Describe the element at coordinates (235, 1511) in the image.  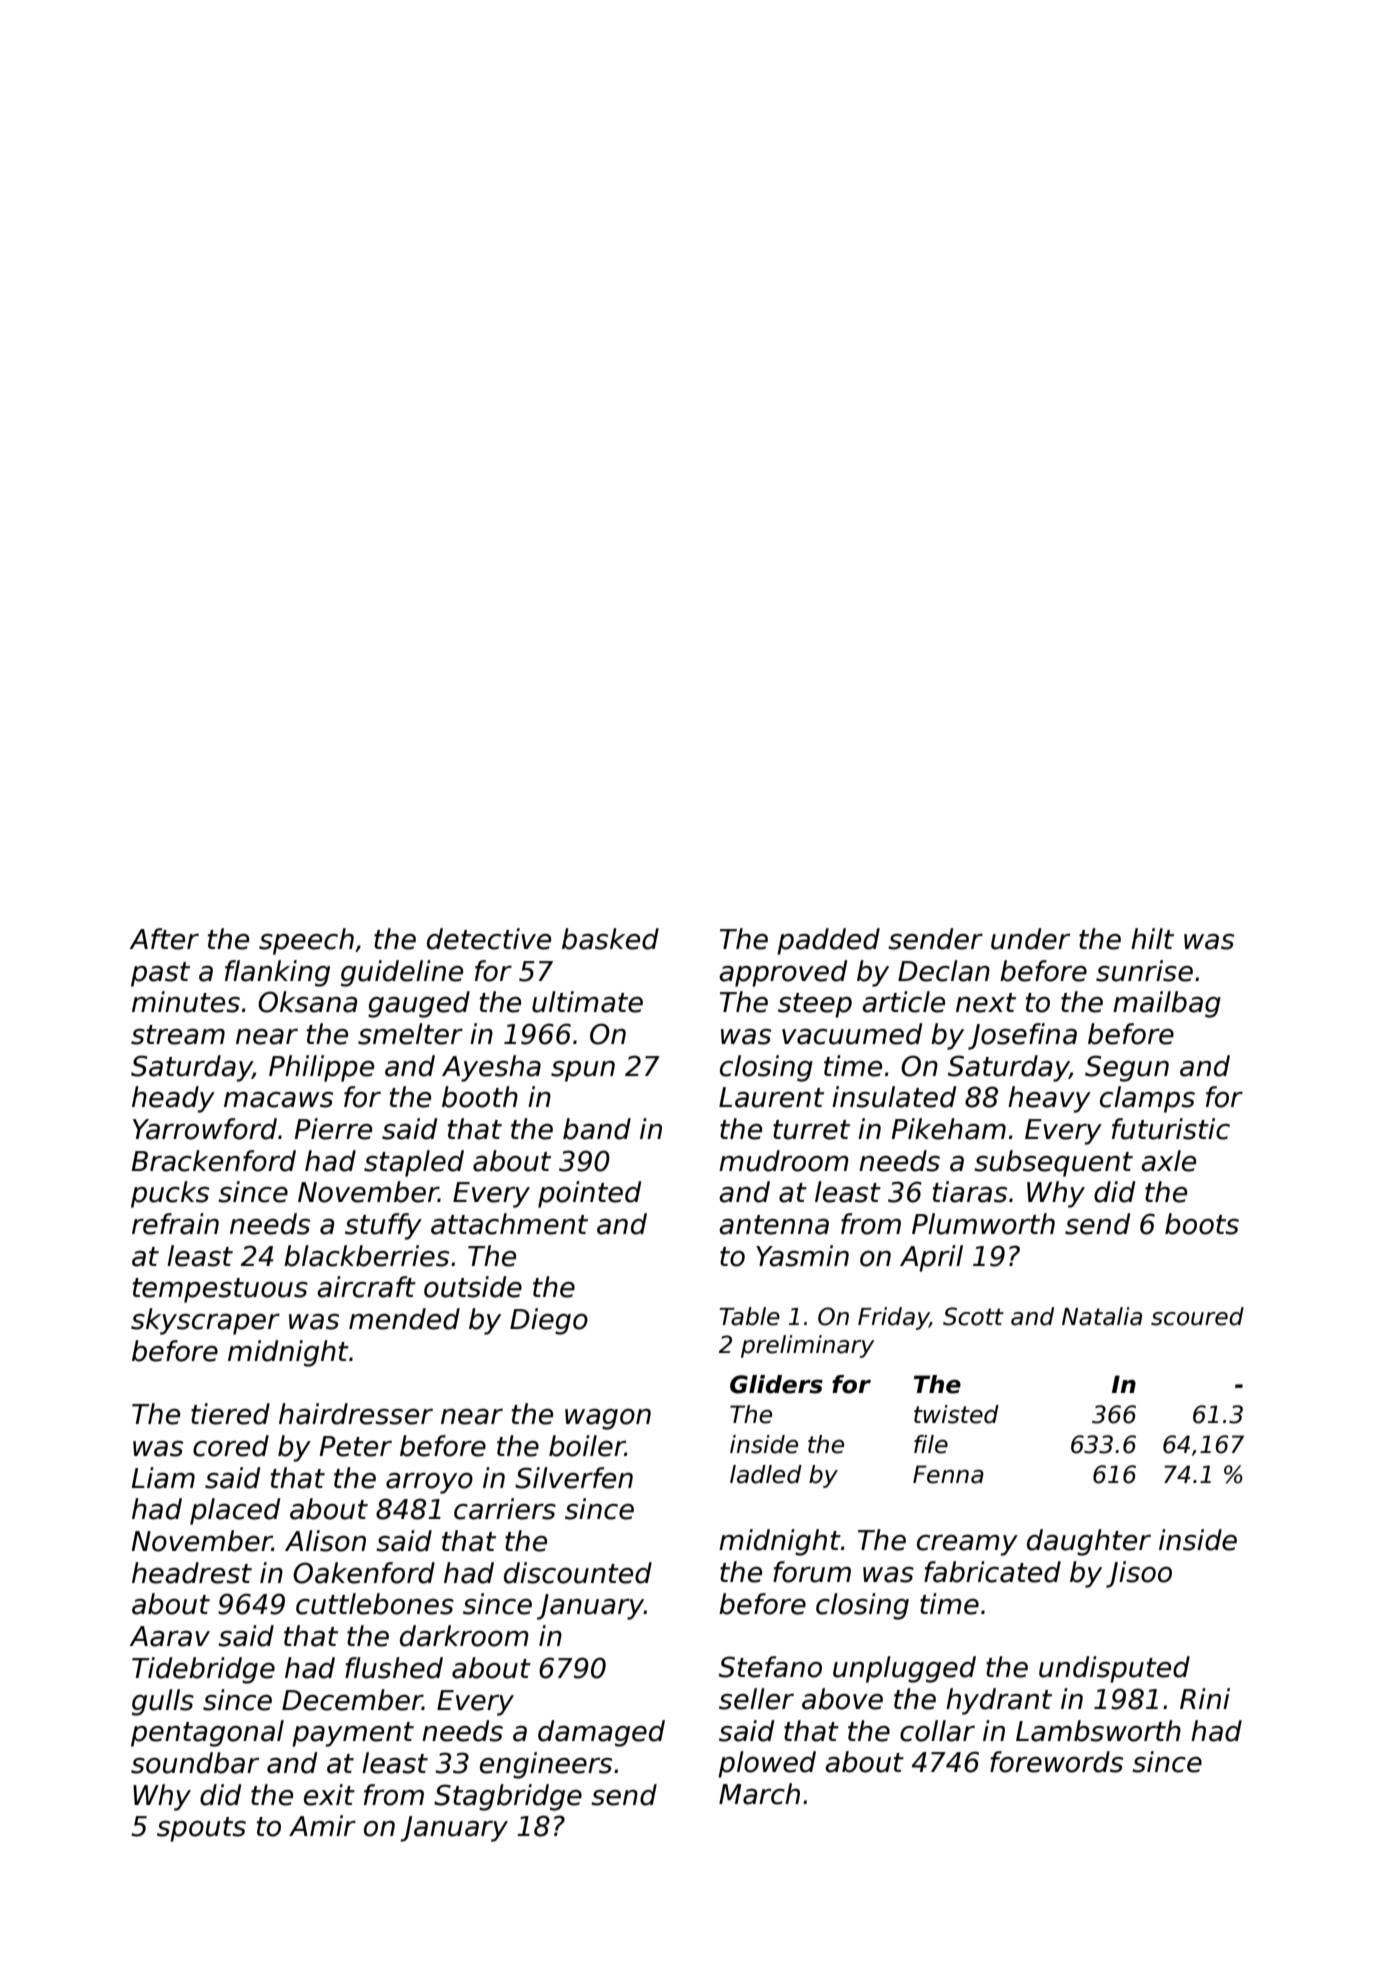
I see `placed` at that location.
